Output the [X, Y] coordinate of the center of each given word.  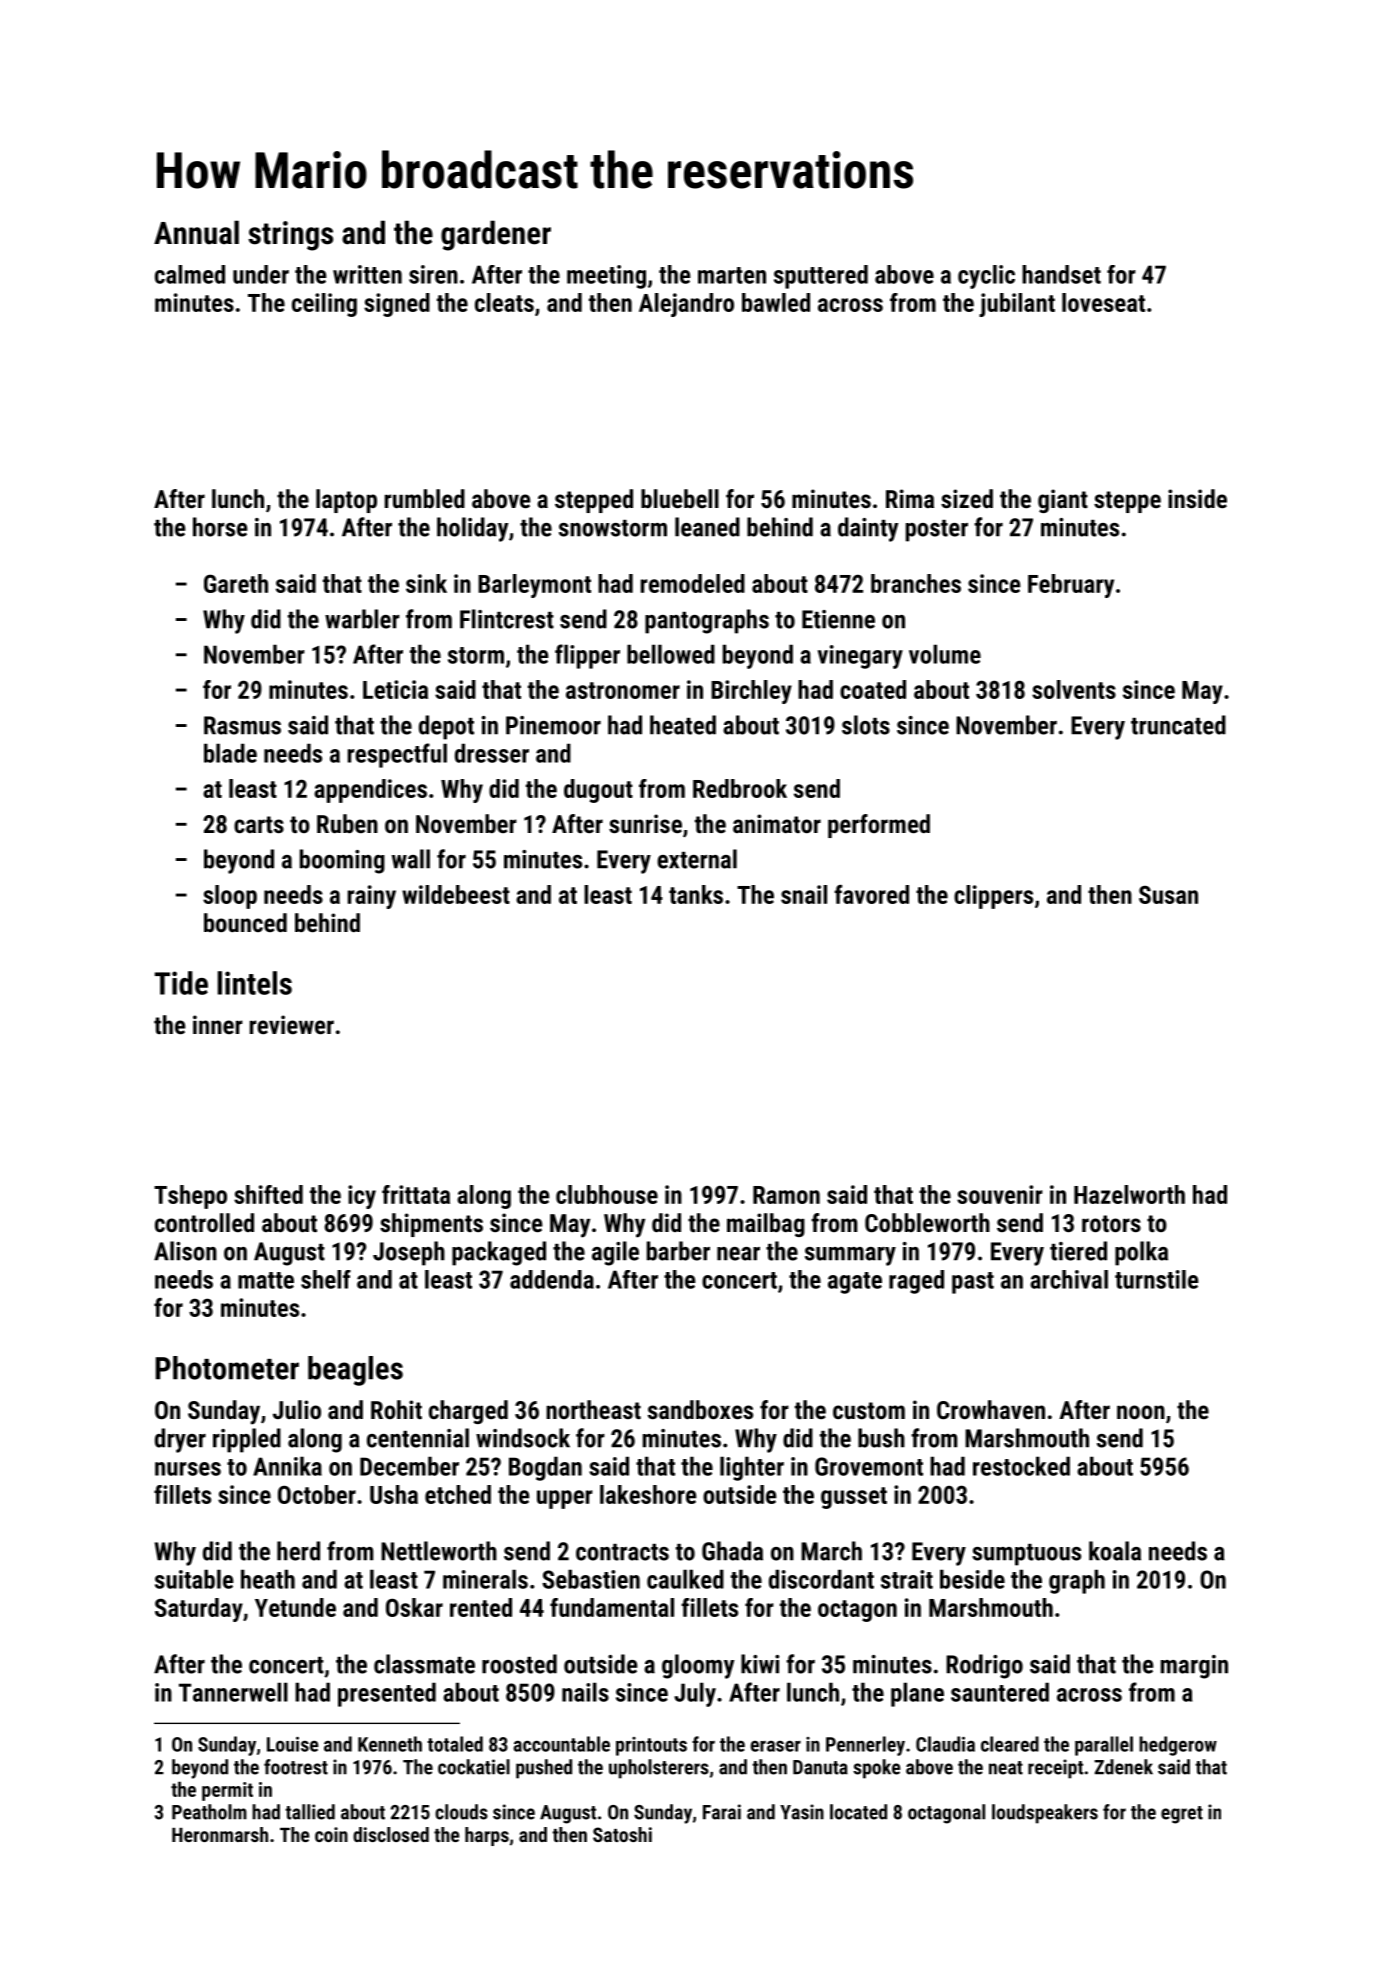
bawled [776, 302]
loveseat [1103, 302]
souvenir [1000, 1194]
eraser [776, 1746]
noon [1141, 1412]
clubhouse [607, 1194]
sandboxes [700, 1409]
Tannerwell [233, 1692]
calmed [190, 274]
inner [218, 1024]
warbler [362, 619]
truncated [1178, 725]
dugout [598, 791]
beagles [355, 1371]
